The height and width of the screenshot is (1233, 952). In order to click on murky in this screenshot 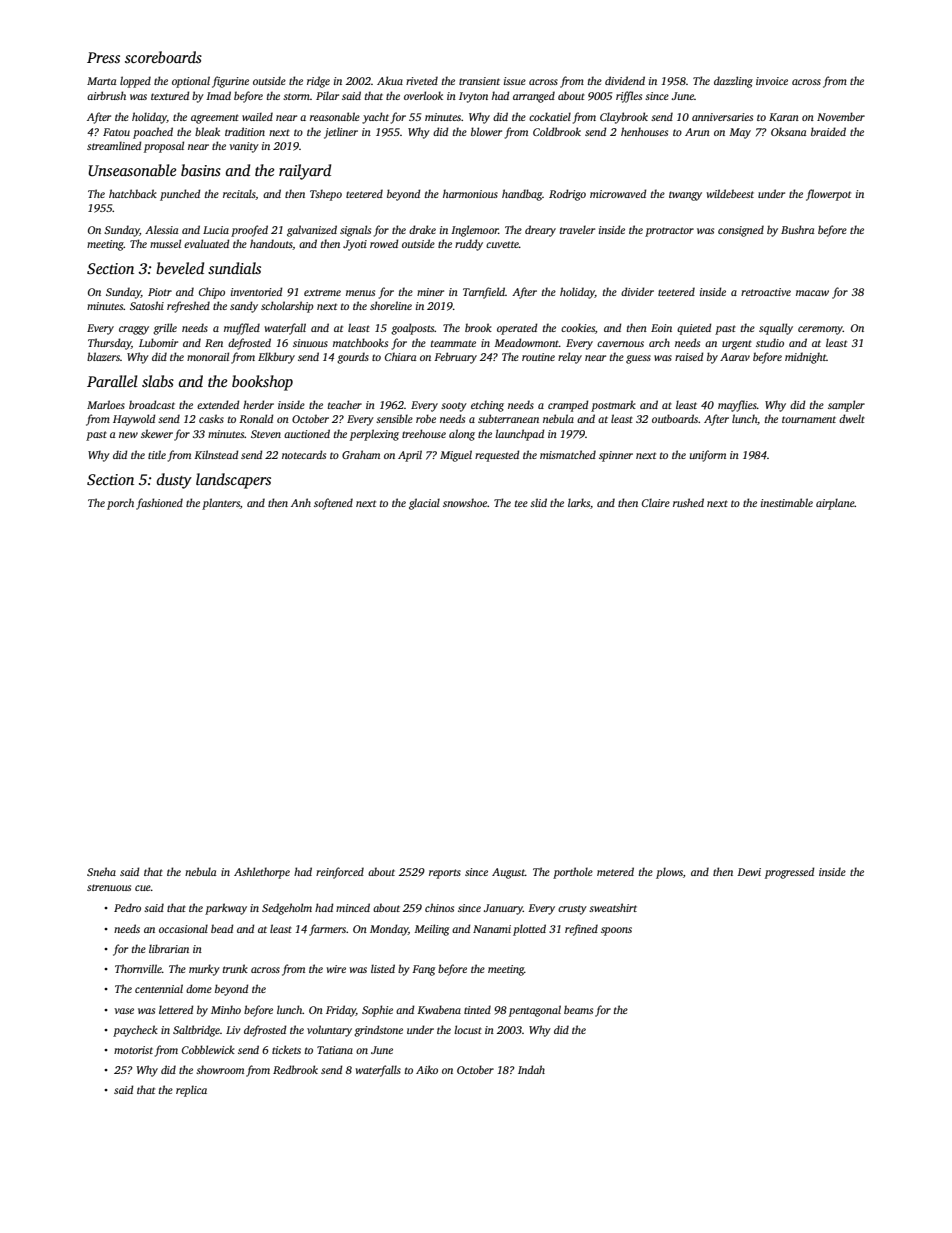, I will do `click(204, 970)`.
